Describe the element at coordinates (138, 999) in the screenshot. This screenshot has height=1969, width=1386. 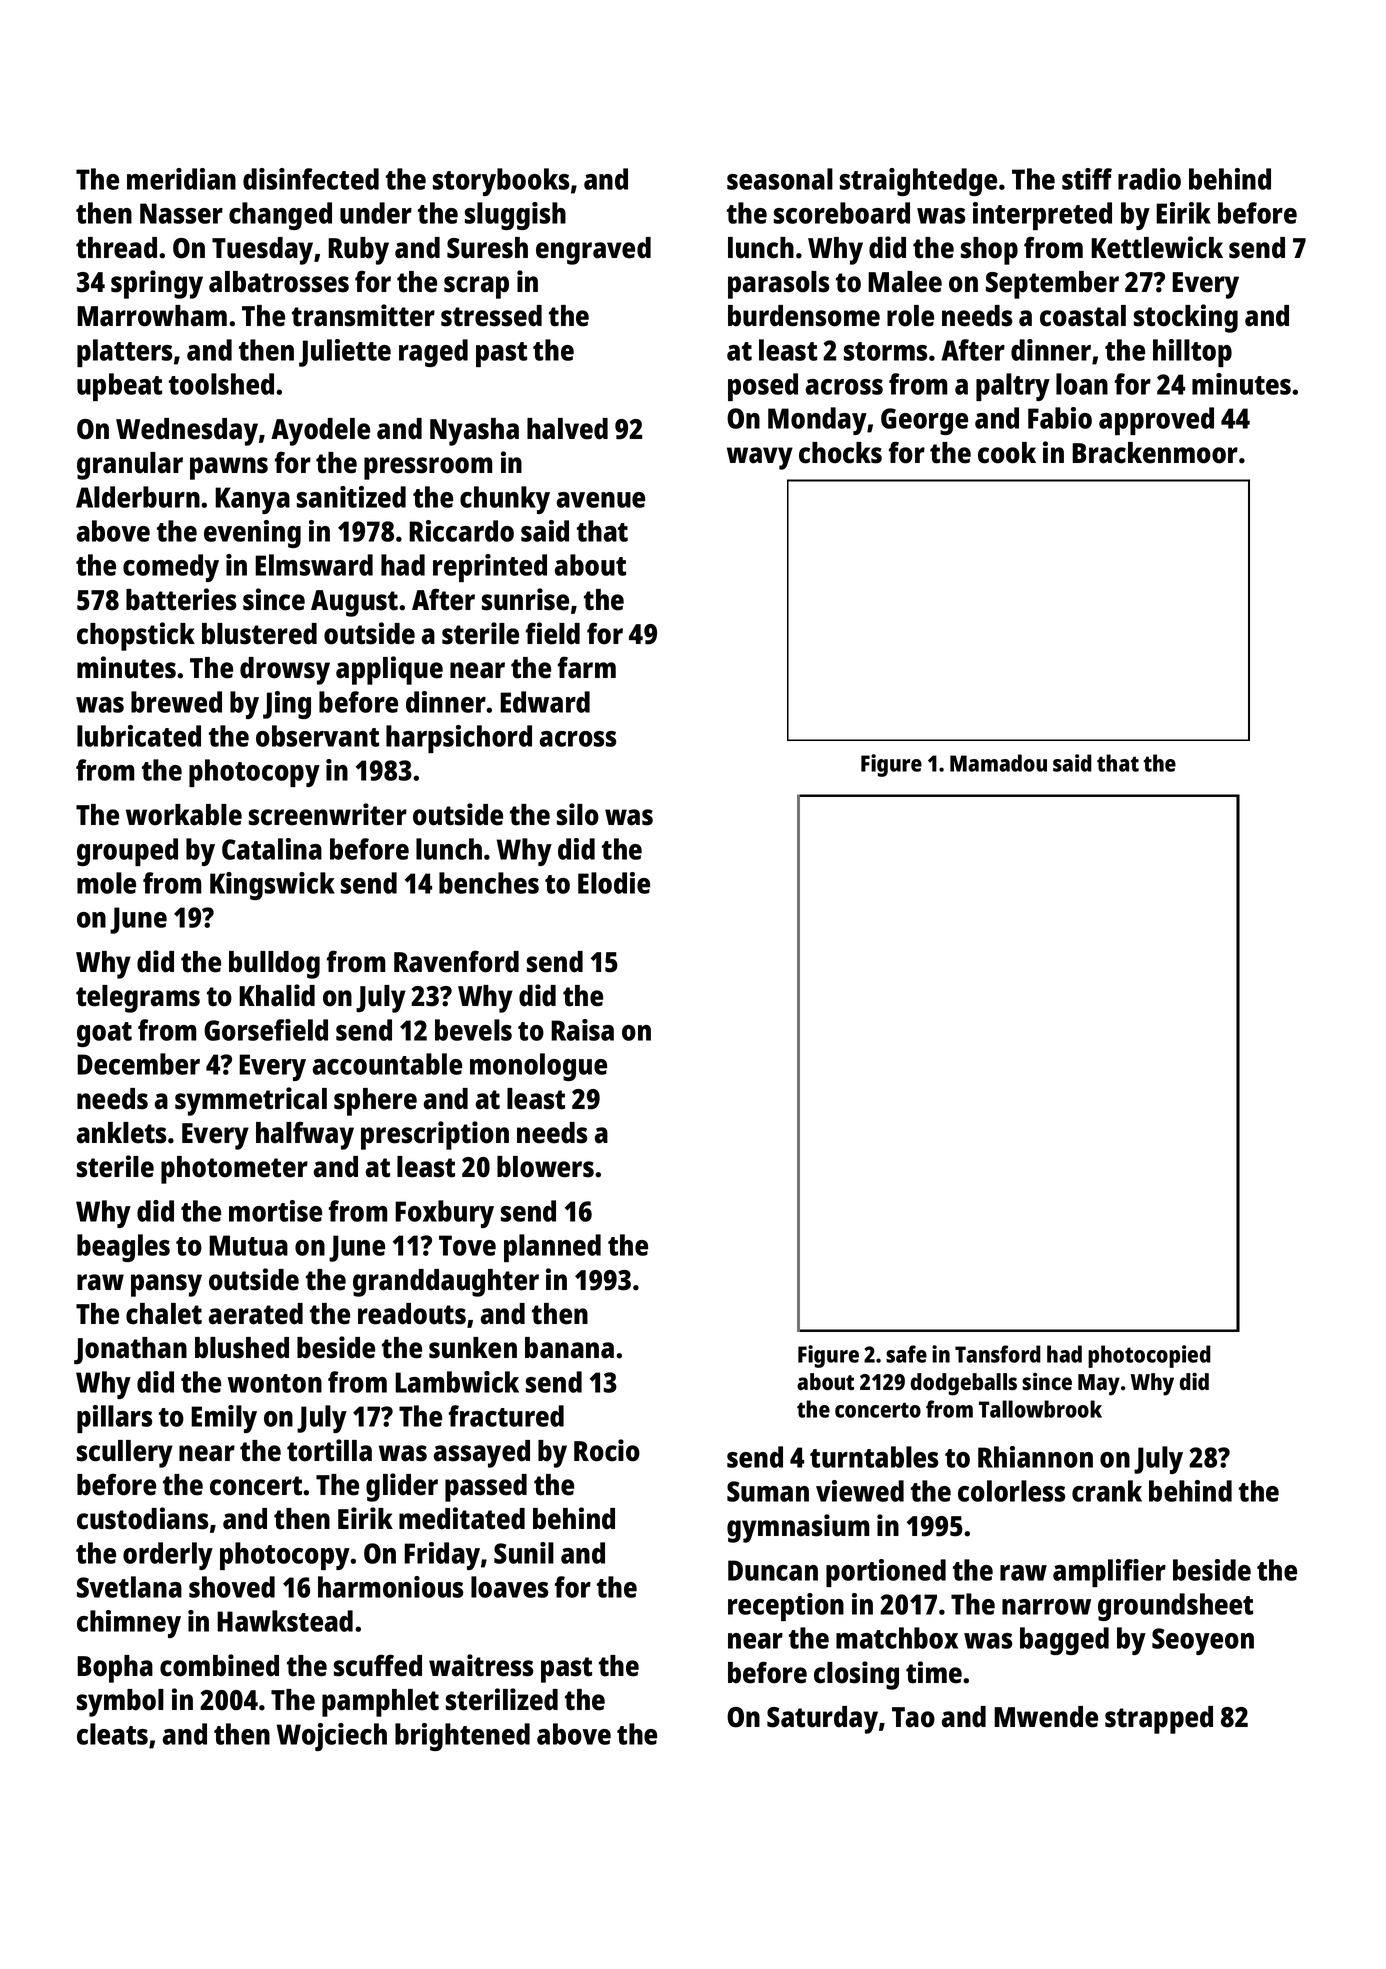
I see `telegrams` at that location.
